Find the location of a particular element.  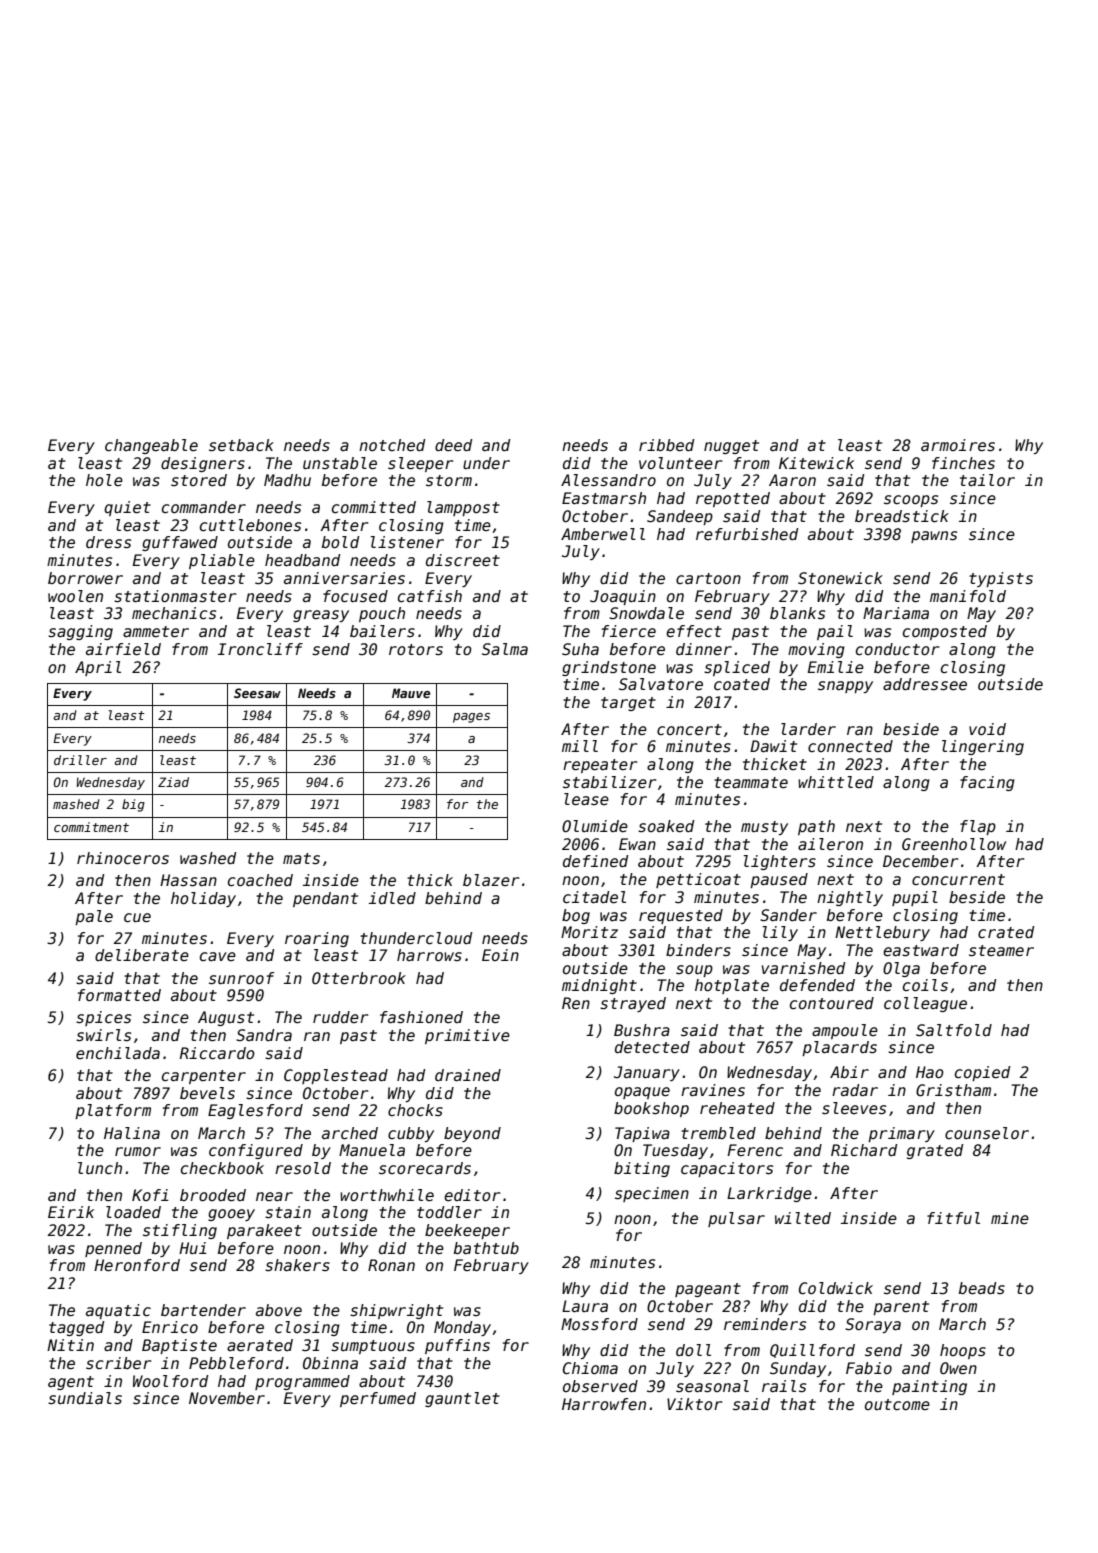

Bushra is located at coordinates (642, 1030).
